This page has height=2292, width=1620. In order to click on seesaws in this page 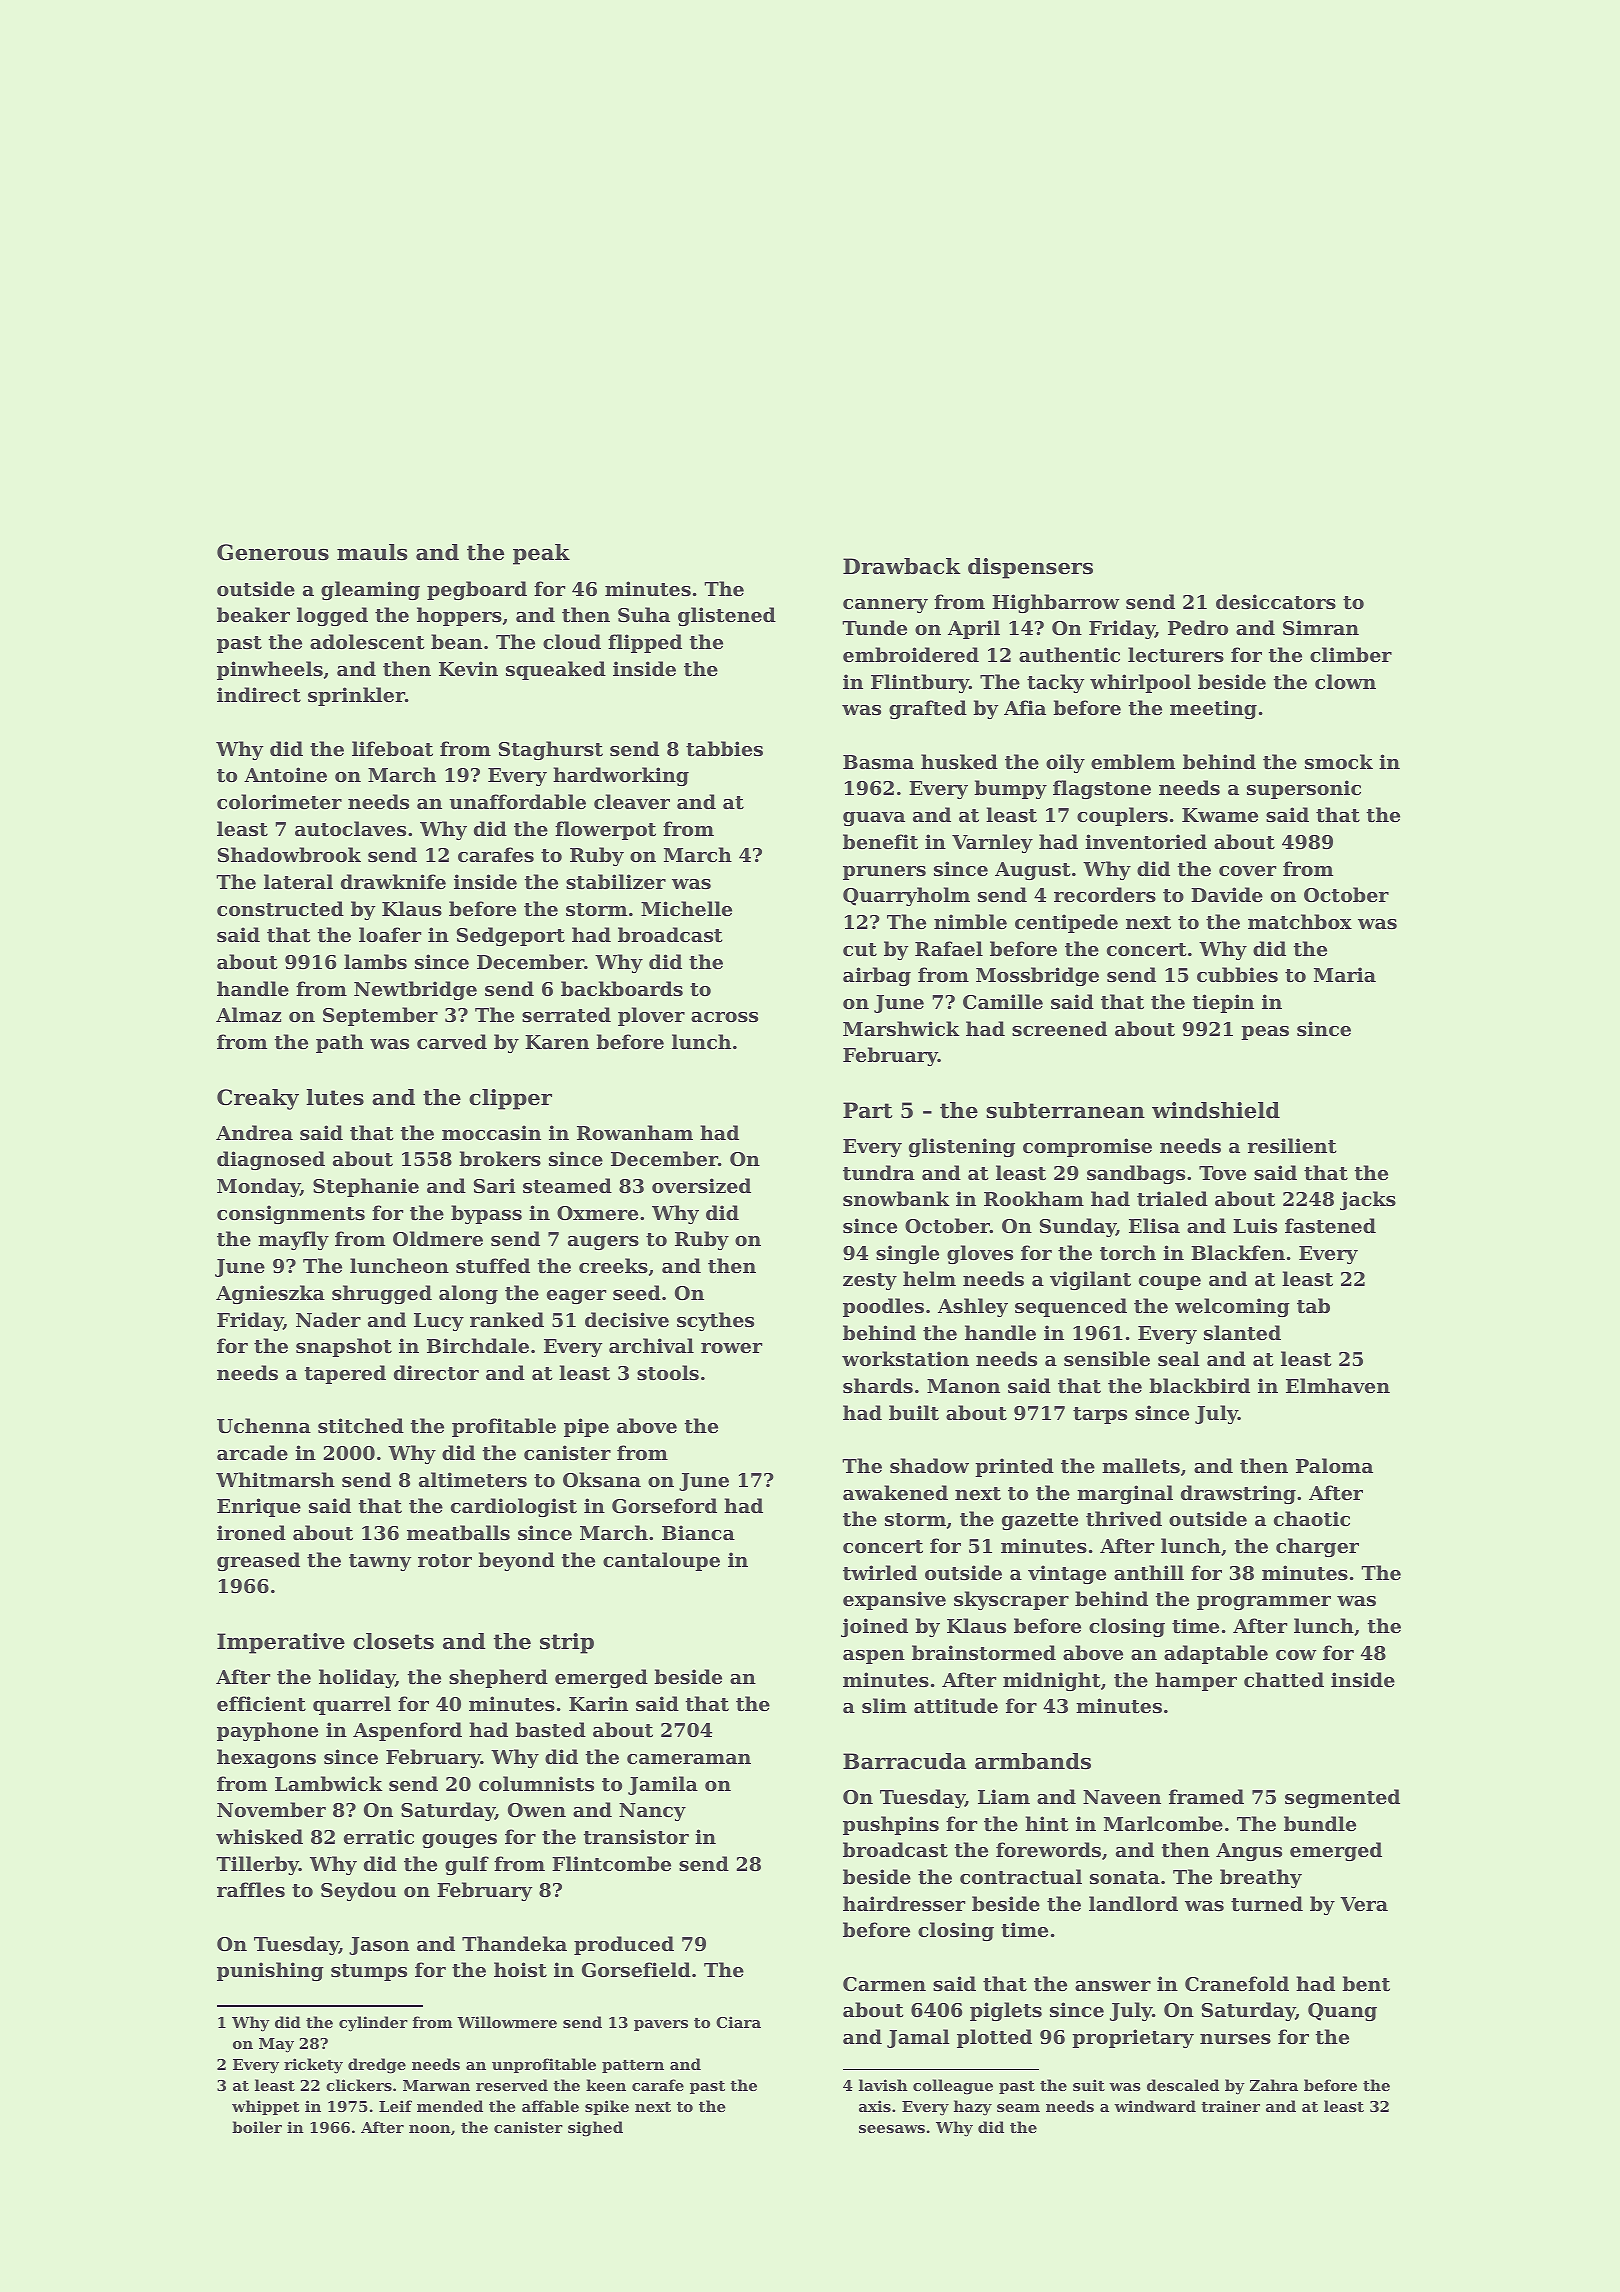, I will do `click(892, 2129)`.
